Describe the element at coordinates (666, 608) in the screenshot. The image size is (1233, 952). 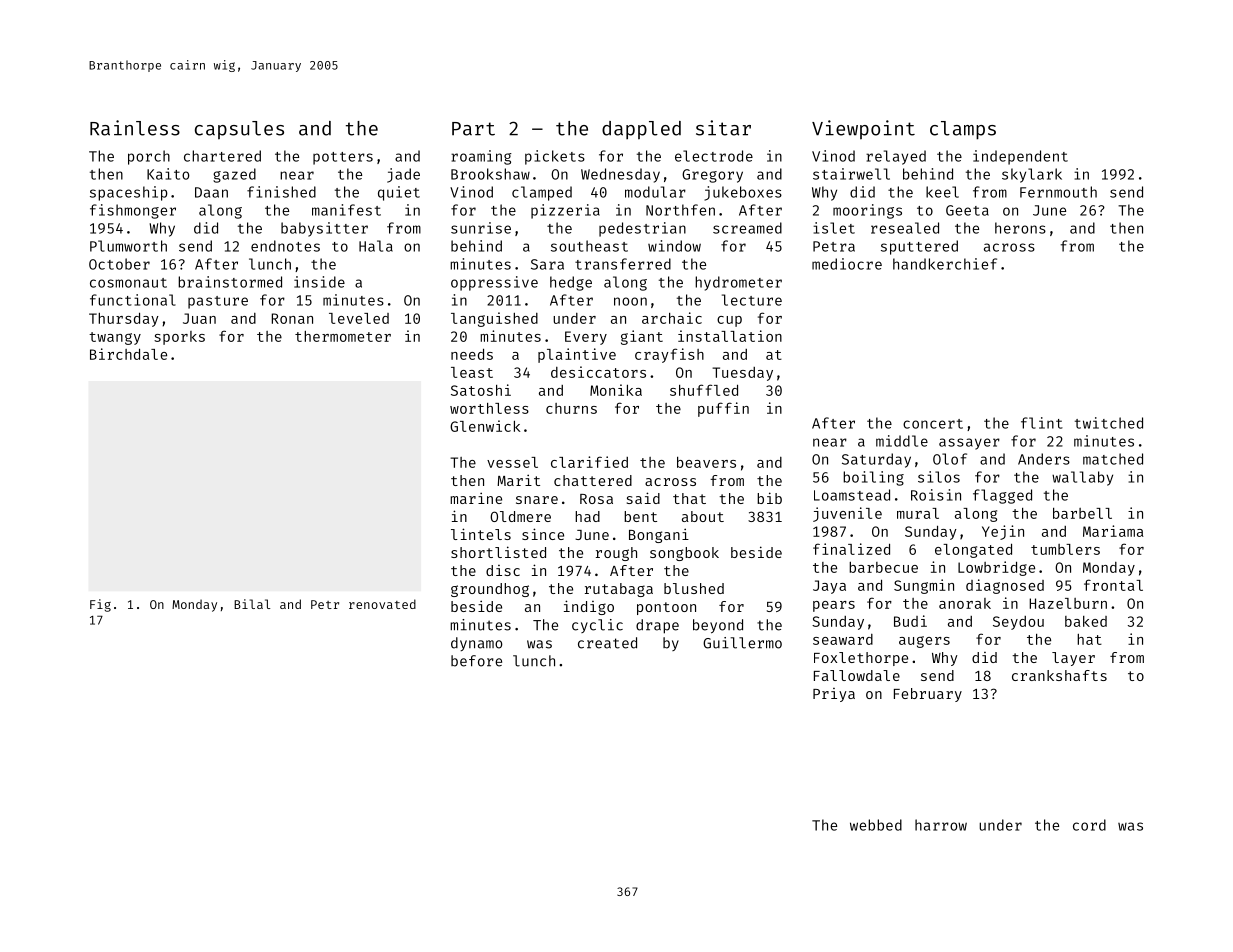
I see `pontoon` at that location.
